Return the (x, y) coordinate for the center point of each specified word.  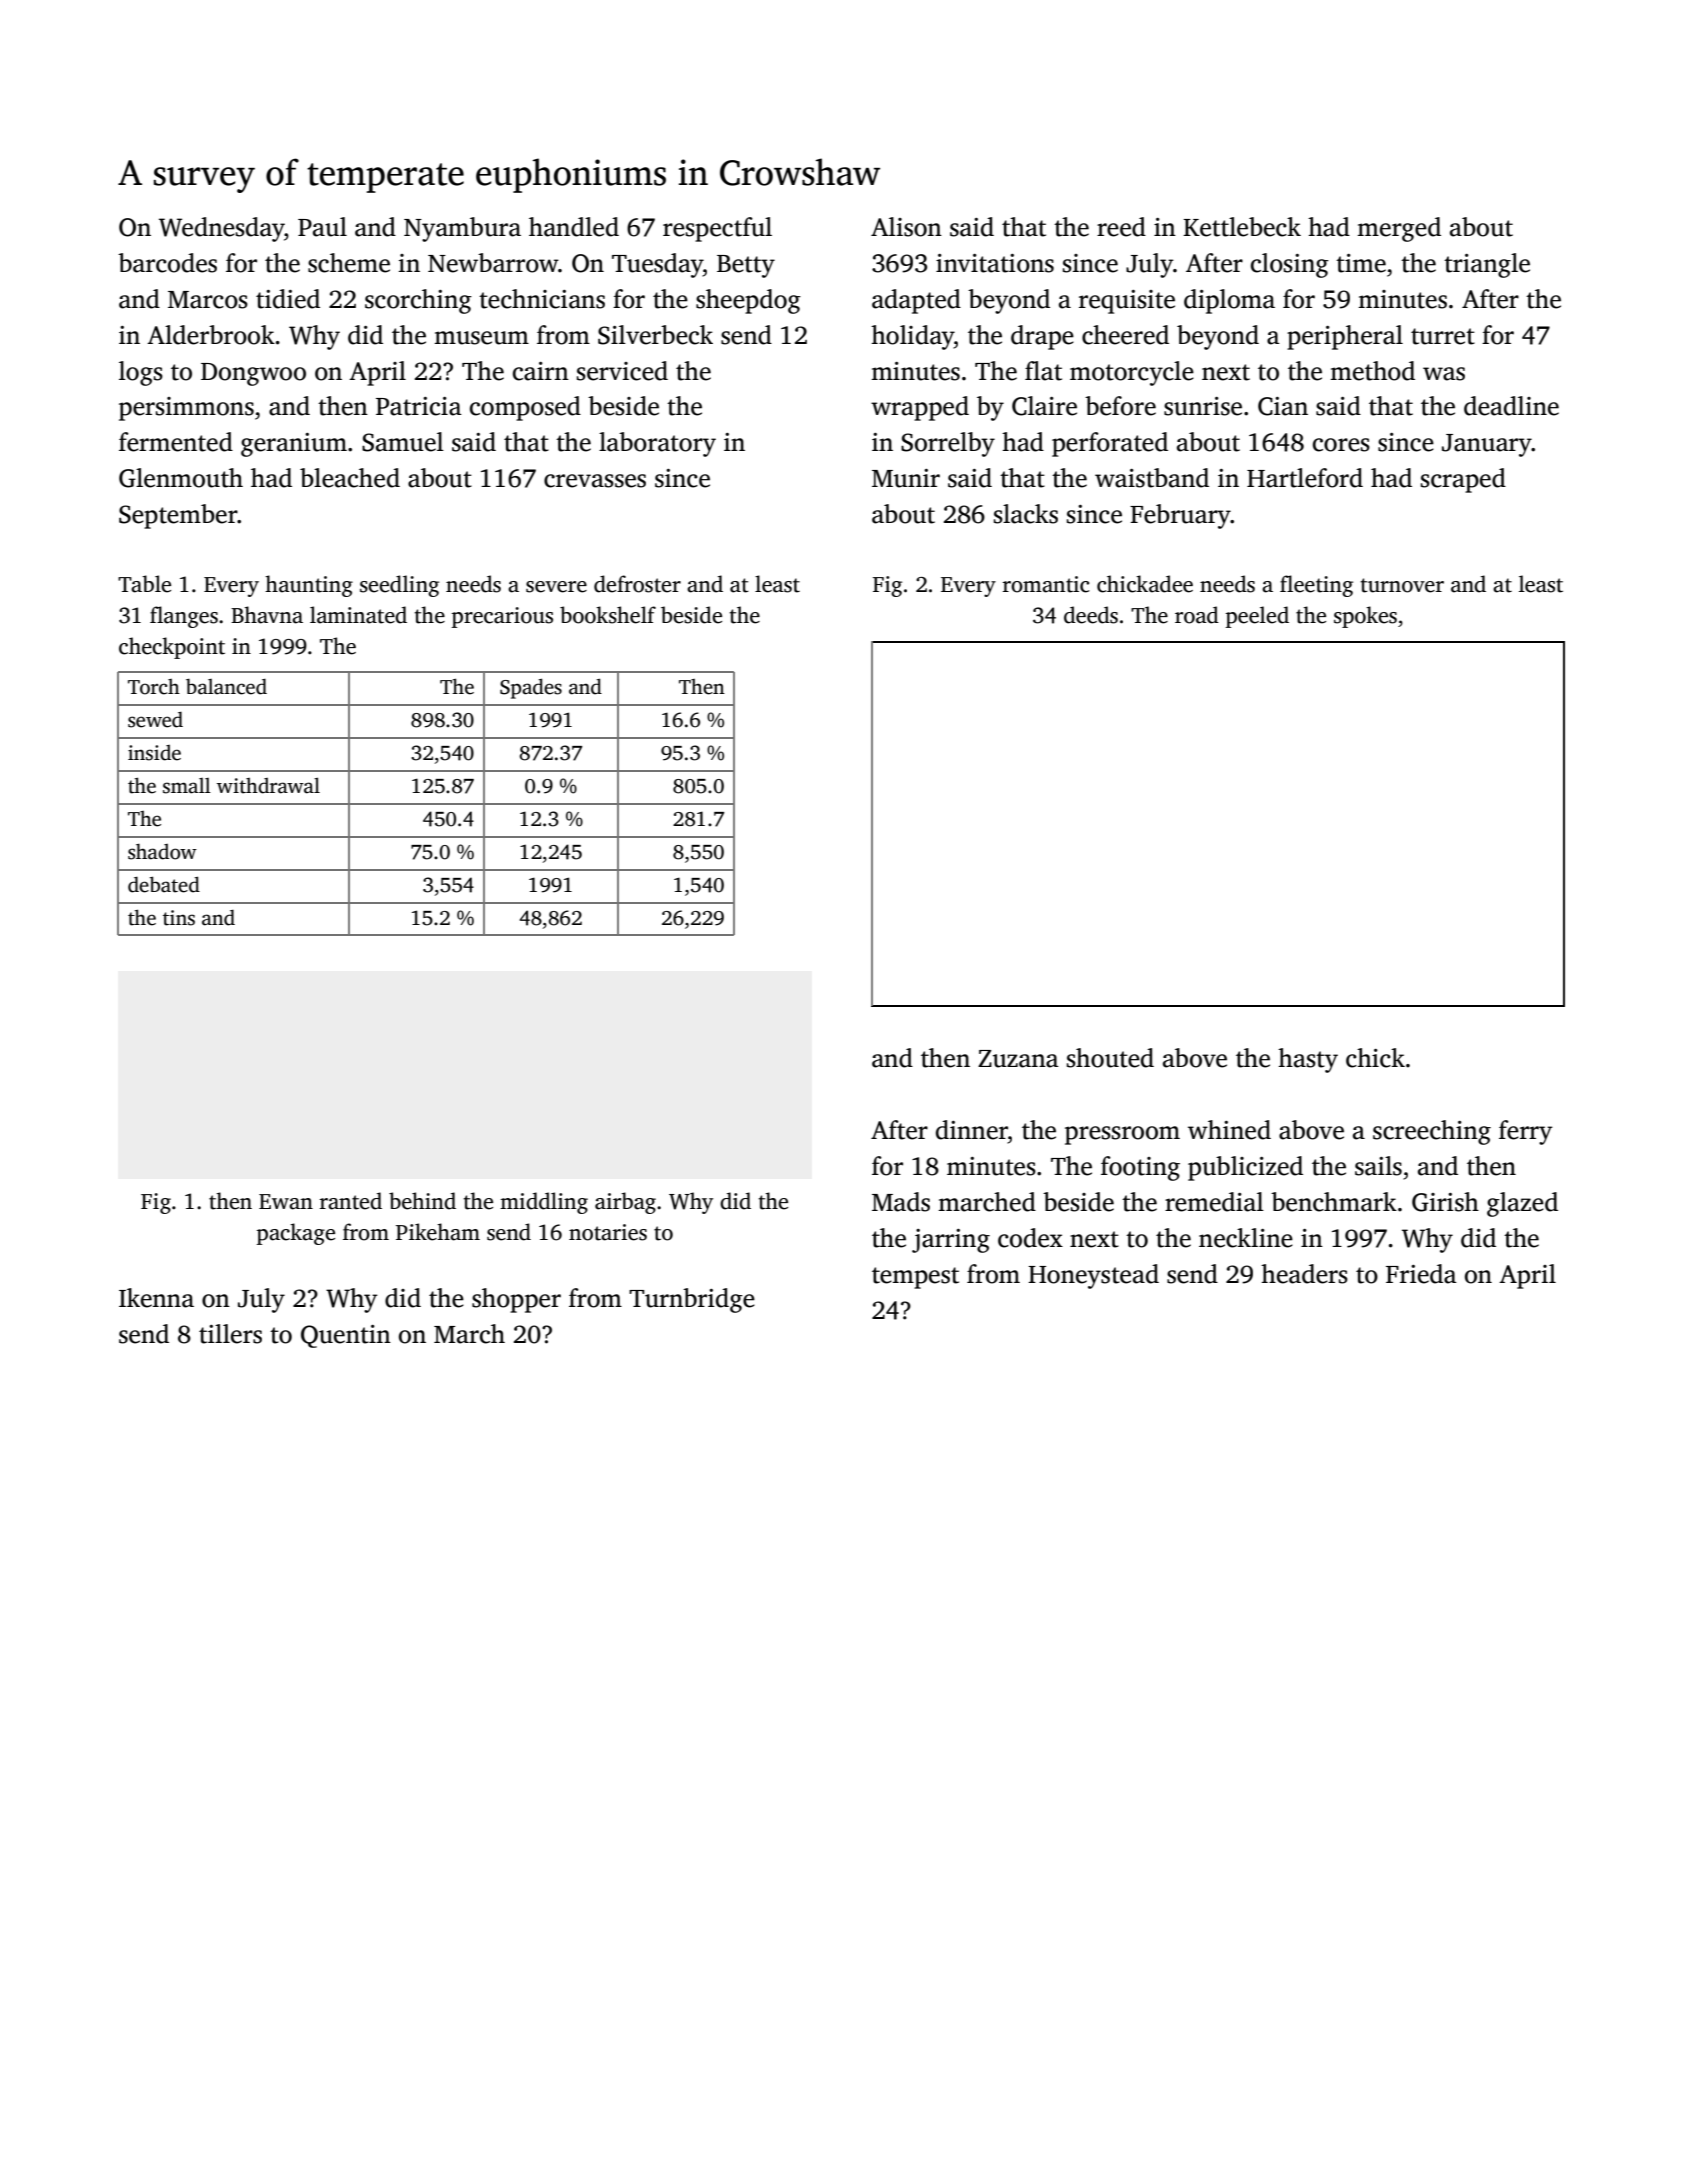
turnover (1402, 585)
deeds (1091, 615)
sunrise (1203, 406)
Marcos (208, 300)
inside (154, 753)
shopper (516, 1300)
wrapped (920, 408)
